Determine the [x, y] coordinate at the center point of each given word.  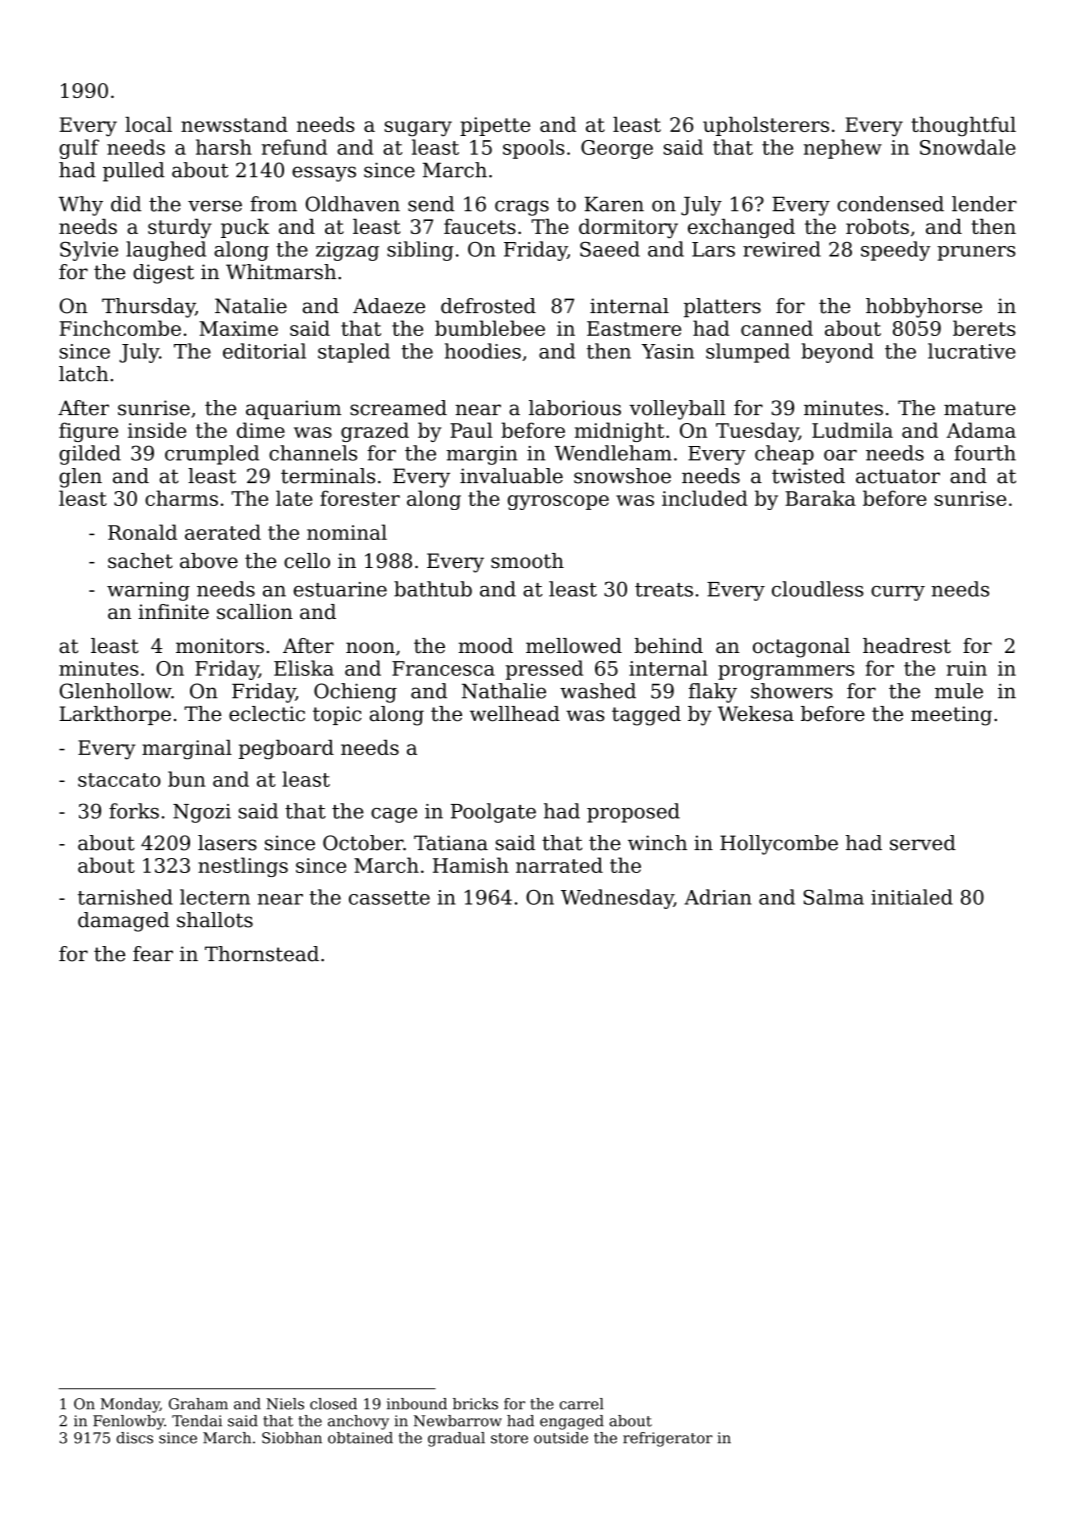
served [923, 843]
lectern [215, 897]
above [209, 561]
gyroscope [558, 502]
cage [394, 815]
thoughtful [963, 127]
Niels [285, 1404]
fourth [985, 453]
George [617, 149]
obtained [360, 1438]
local [148, 124]
